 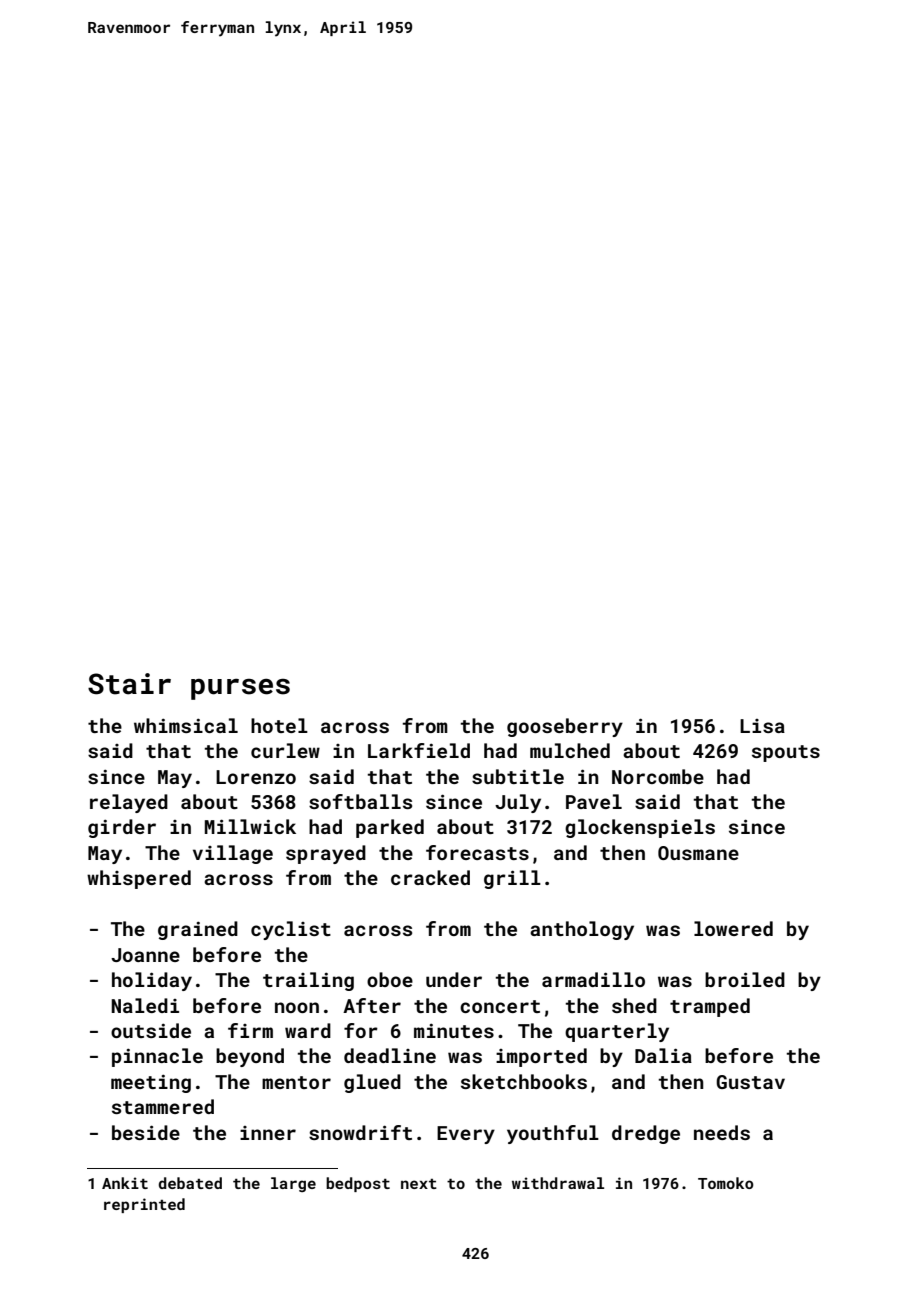 I want to click on next, so click(x=419, y=1184).
